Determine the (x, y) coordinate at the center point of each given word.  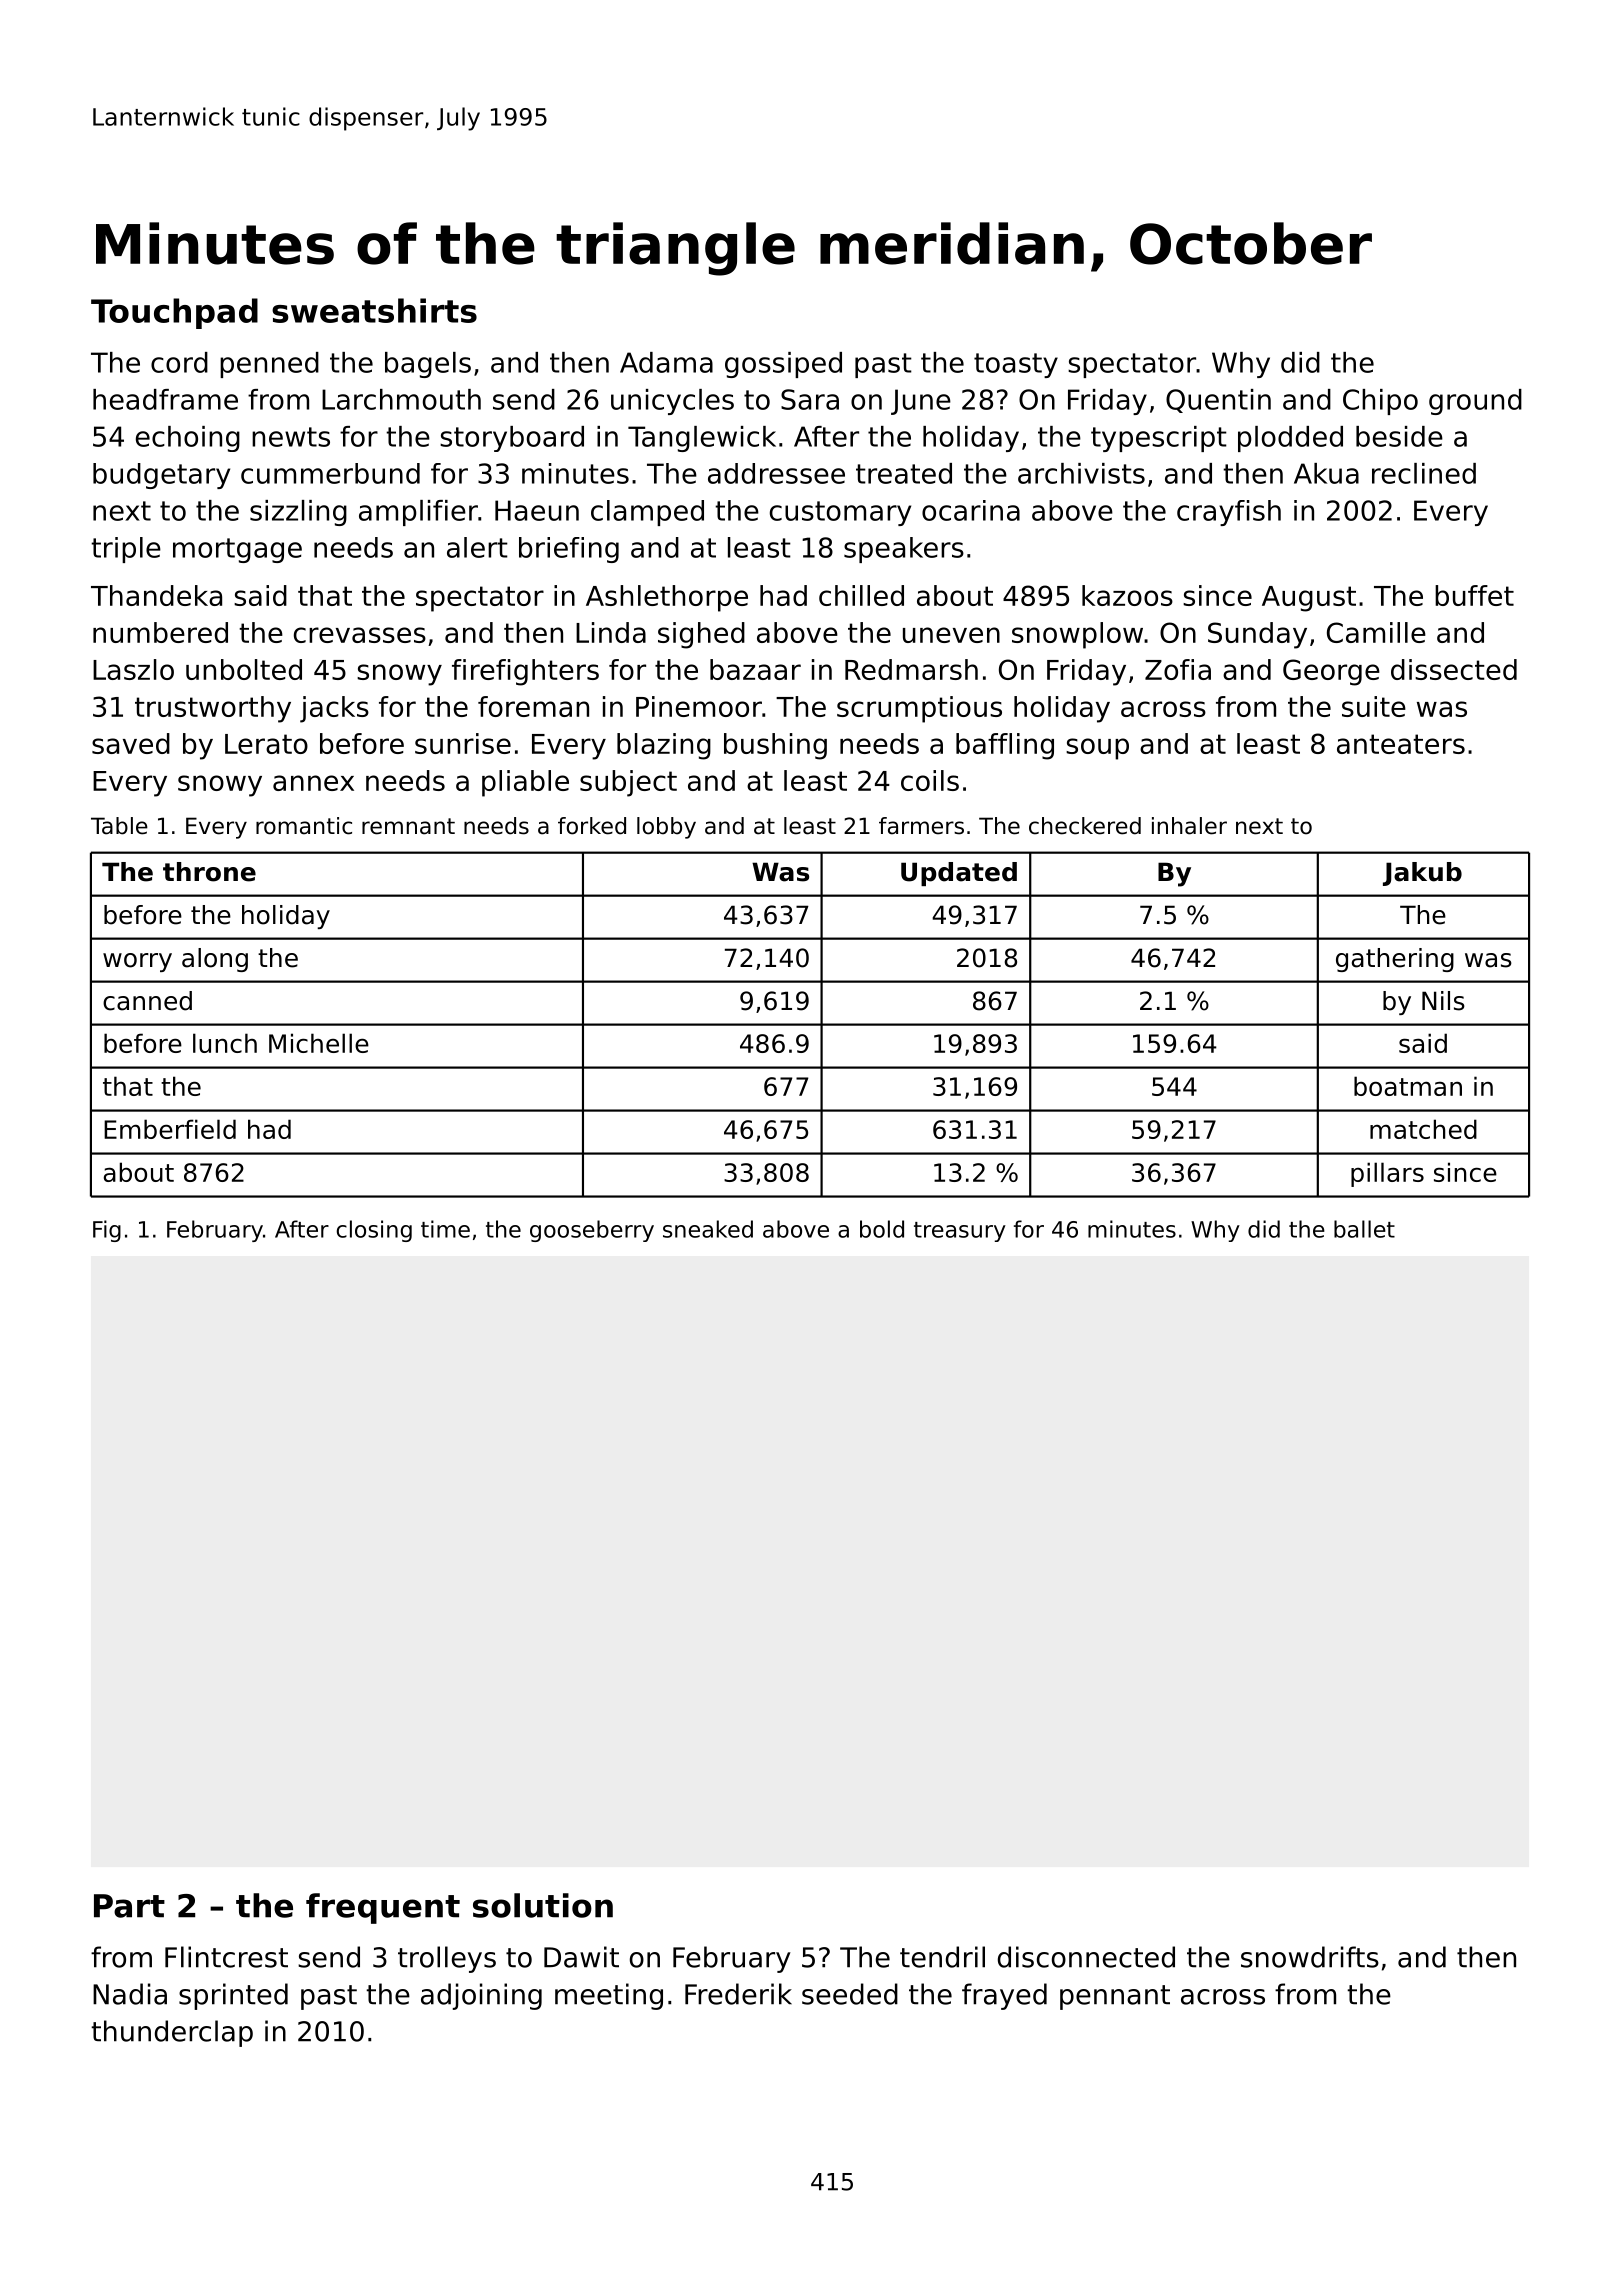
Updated (959, 874)
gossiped (783, 365)
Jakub (1422, 874)
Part (129, 1906)
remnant (408, 826)
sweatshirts (374, 310)
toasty (1016, 365)
